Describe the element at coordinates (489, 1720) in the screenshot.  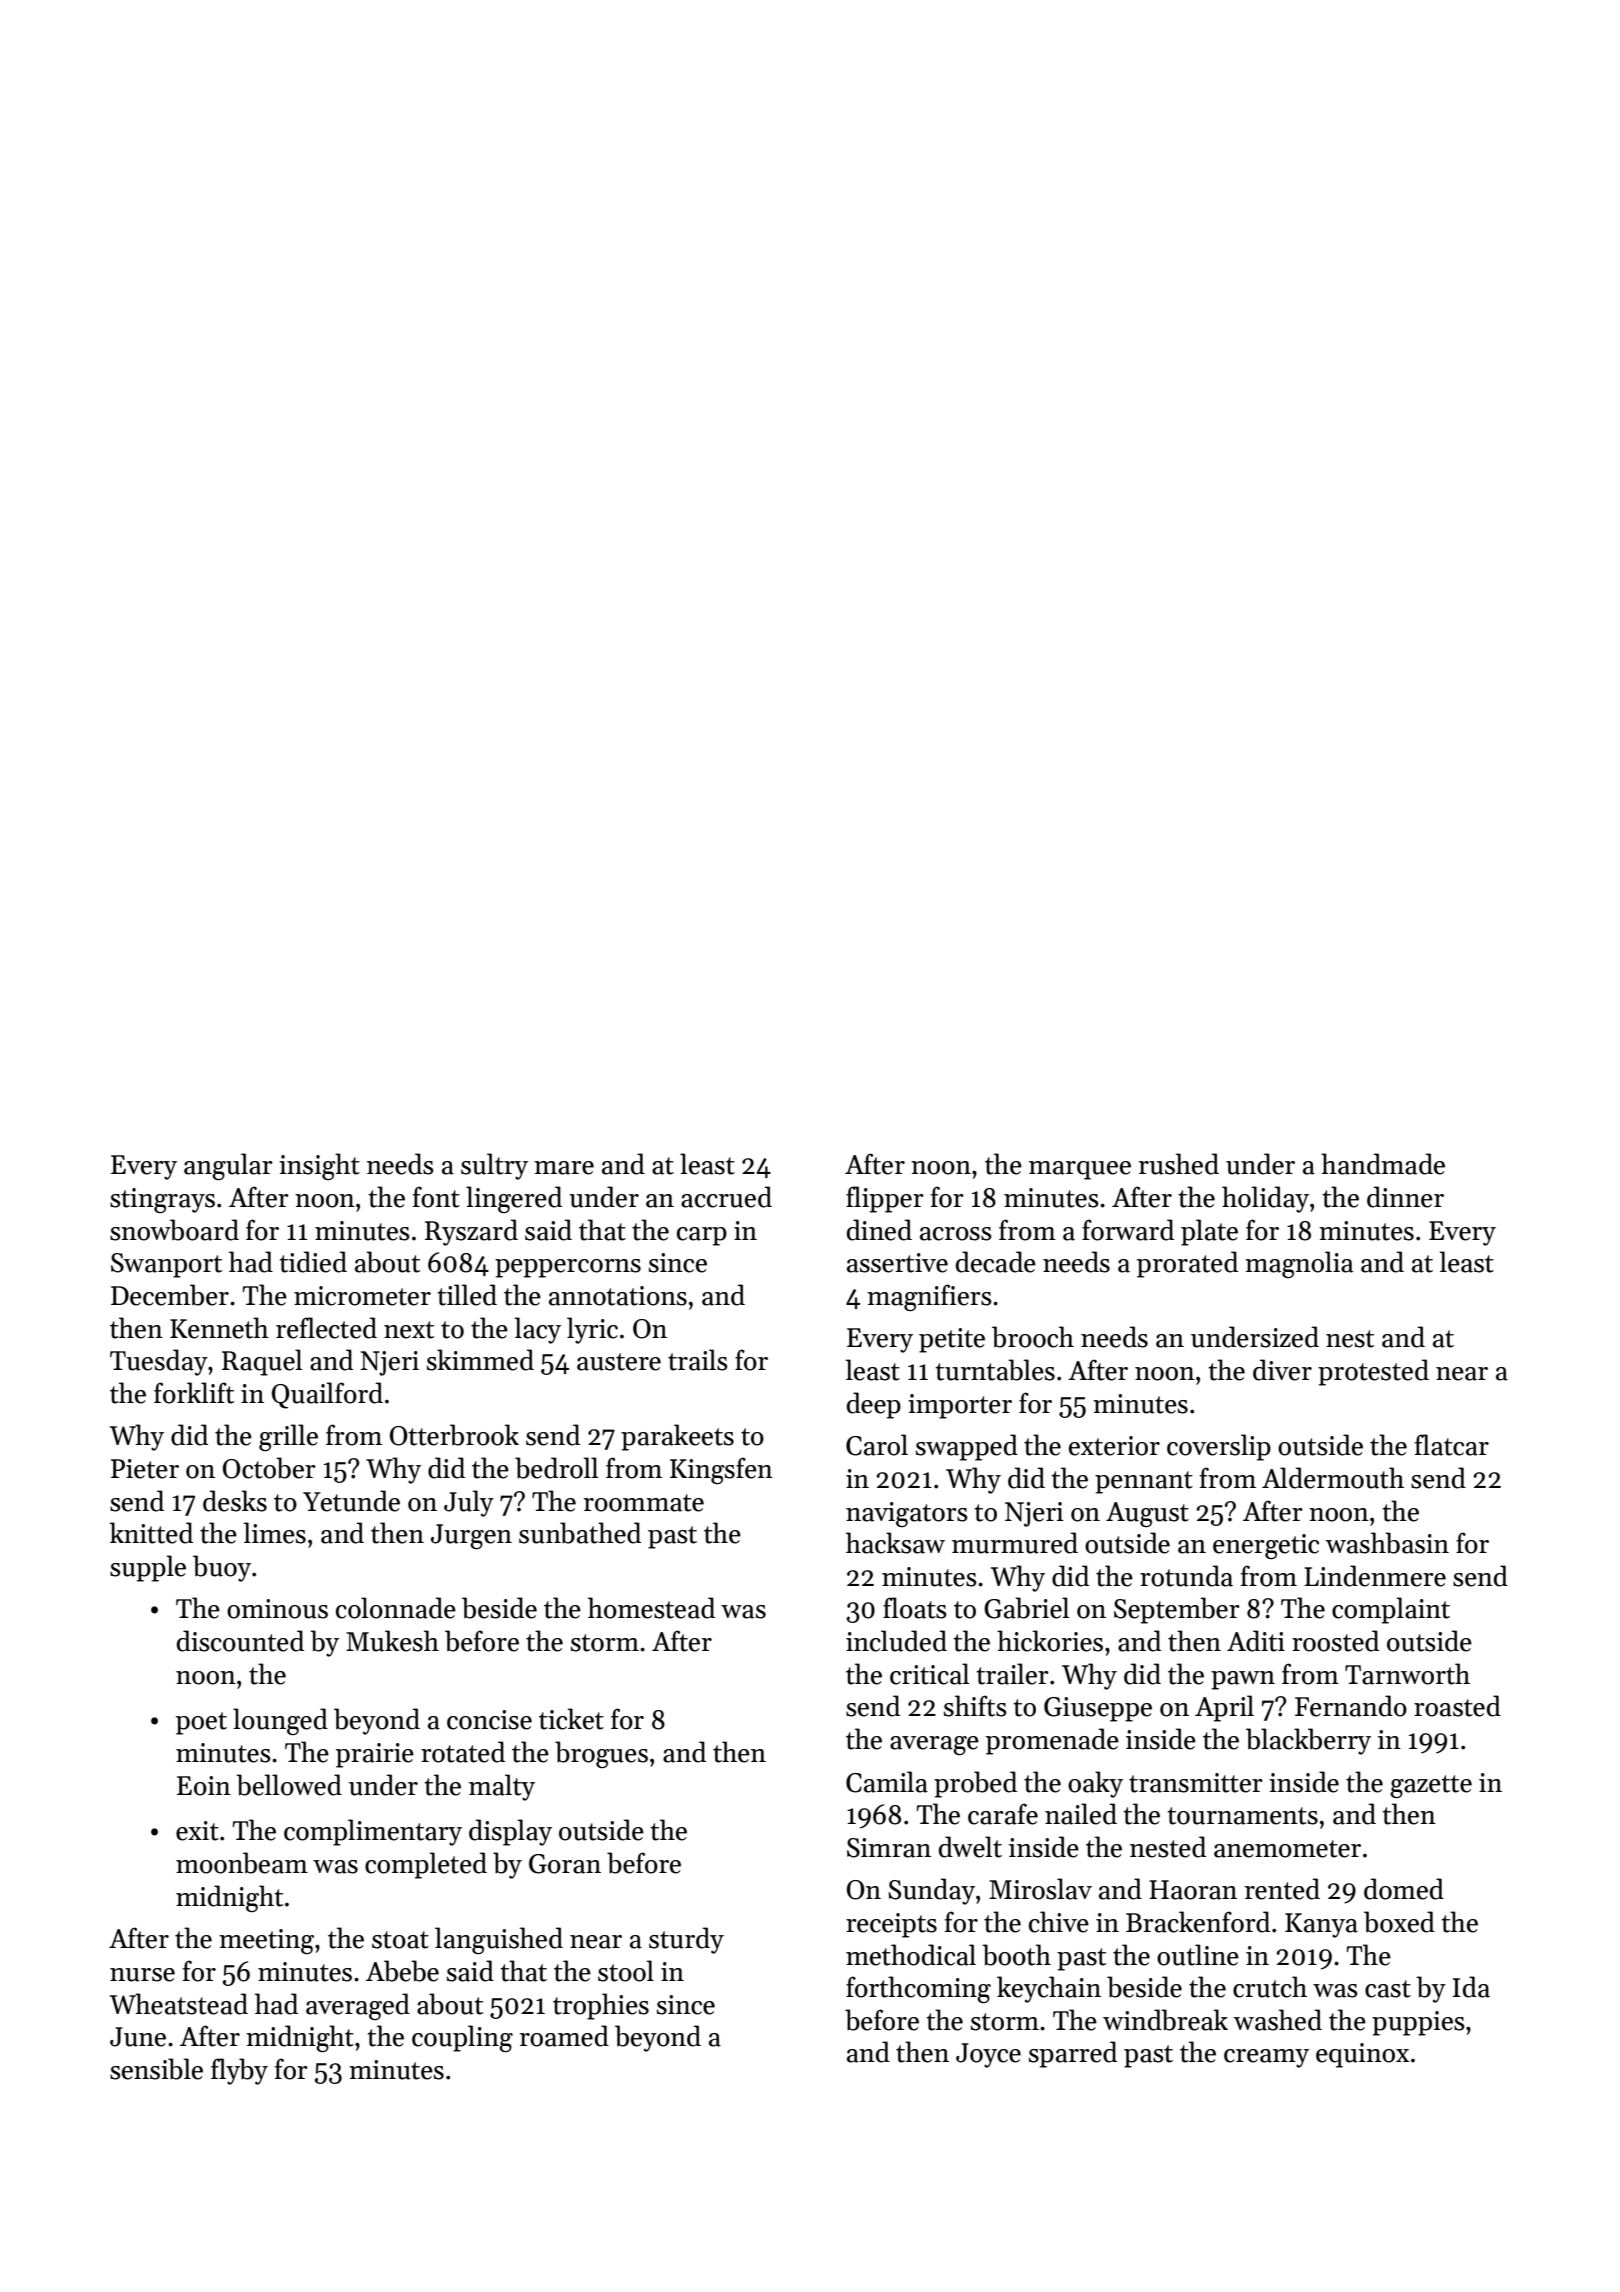
I see `concise` at that location.
